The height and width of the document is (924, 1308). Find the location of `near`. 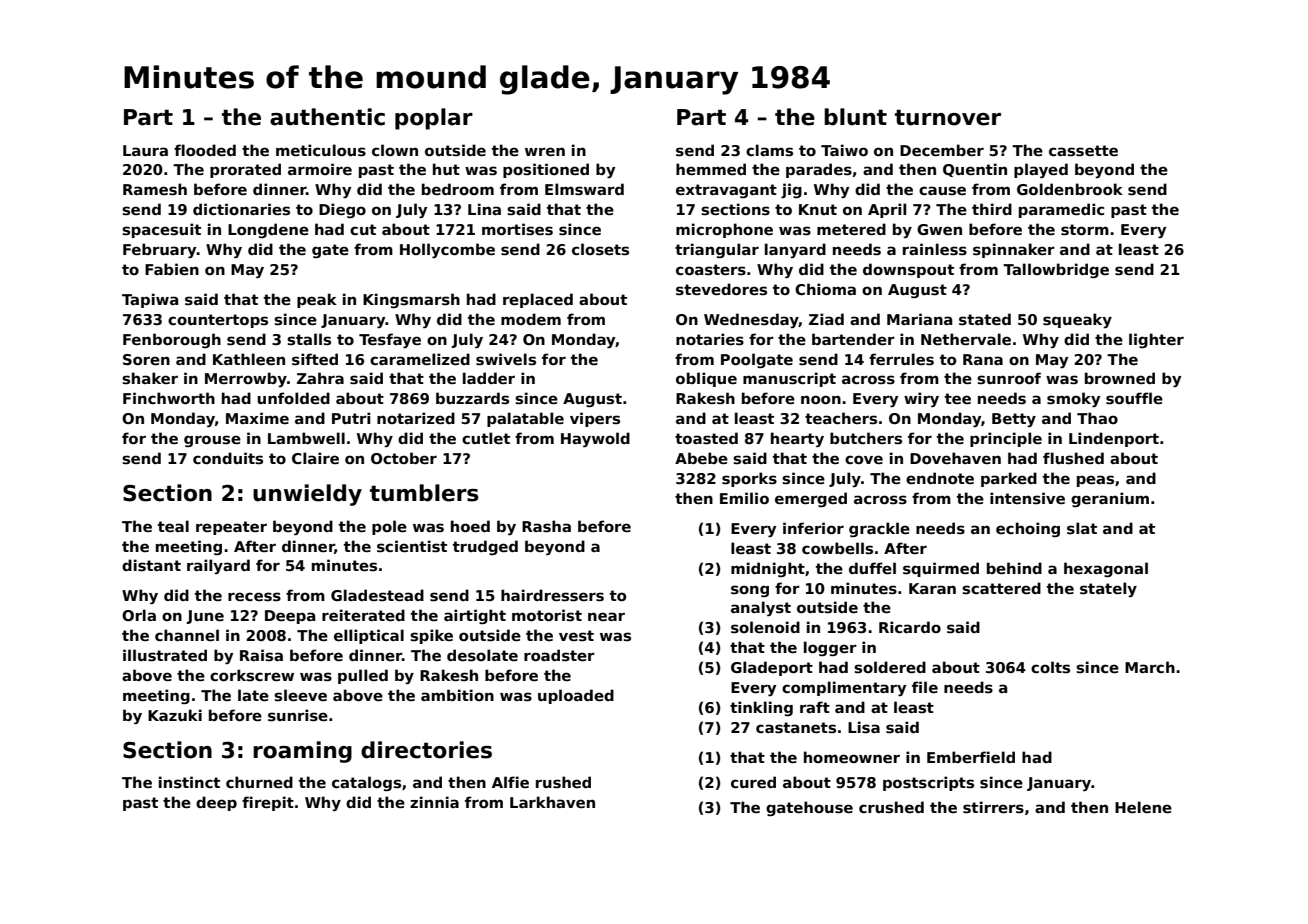

near is located at coordinates (606, 616).
